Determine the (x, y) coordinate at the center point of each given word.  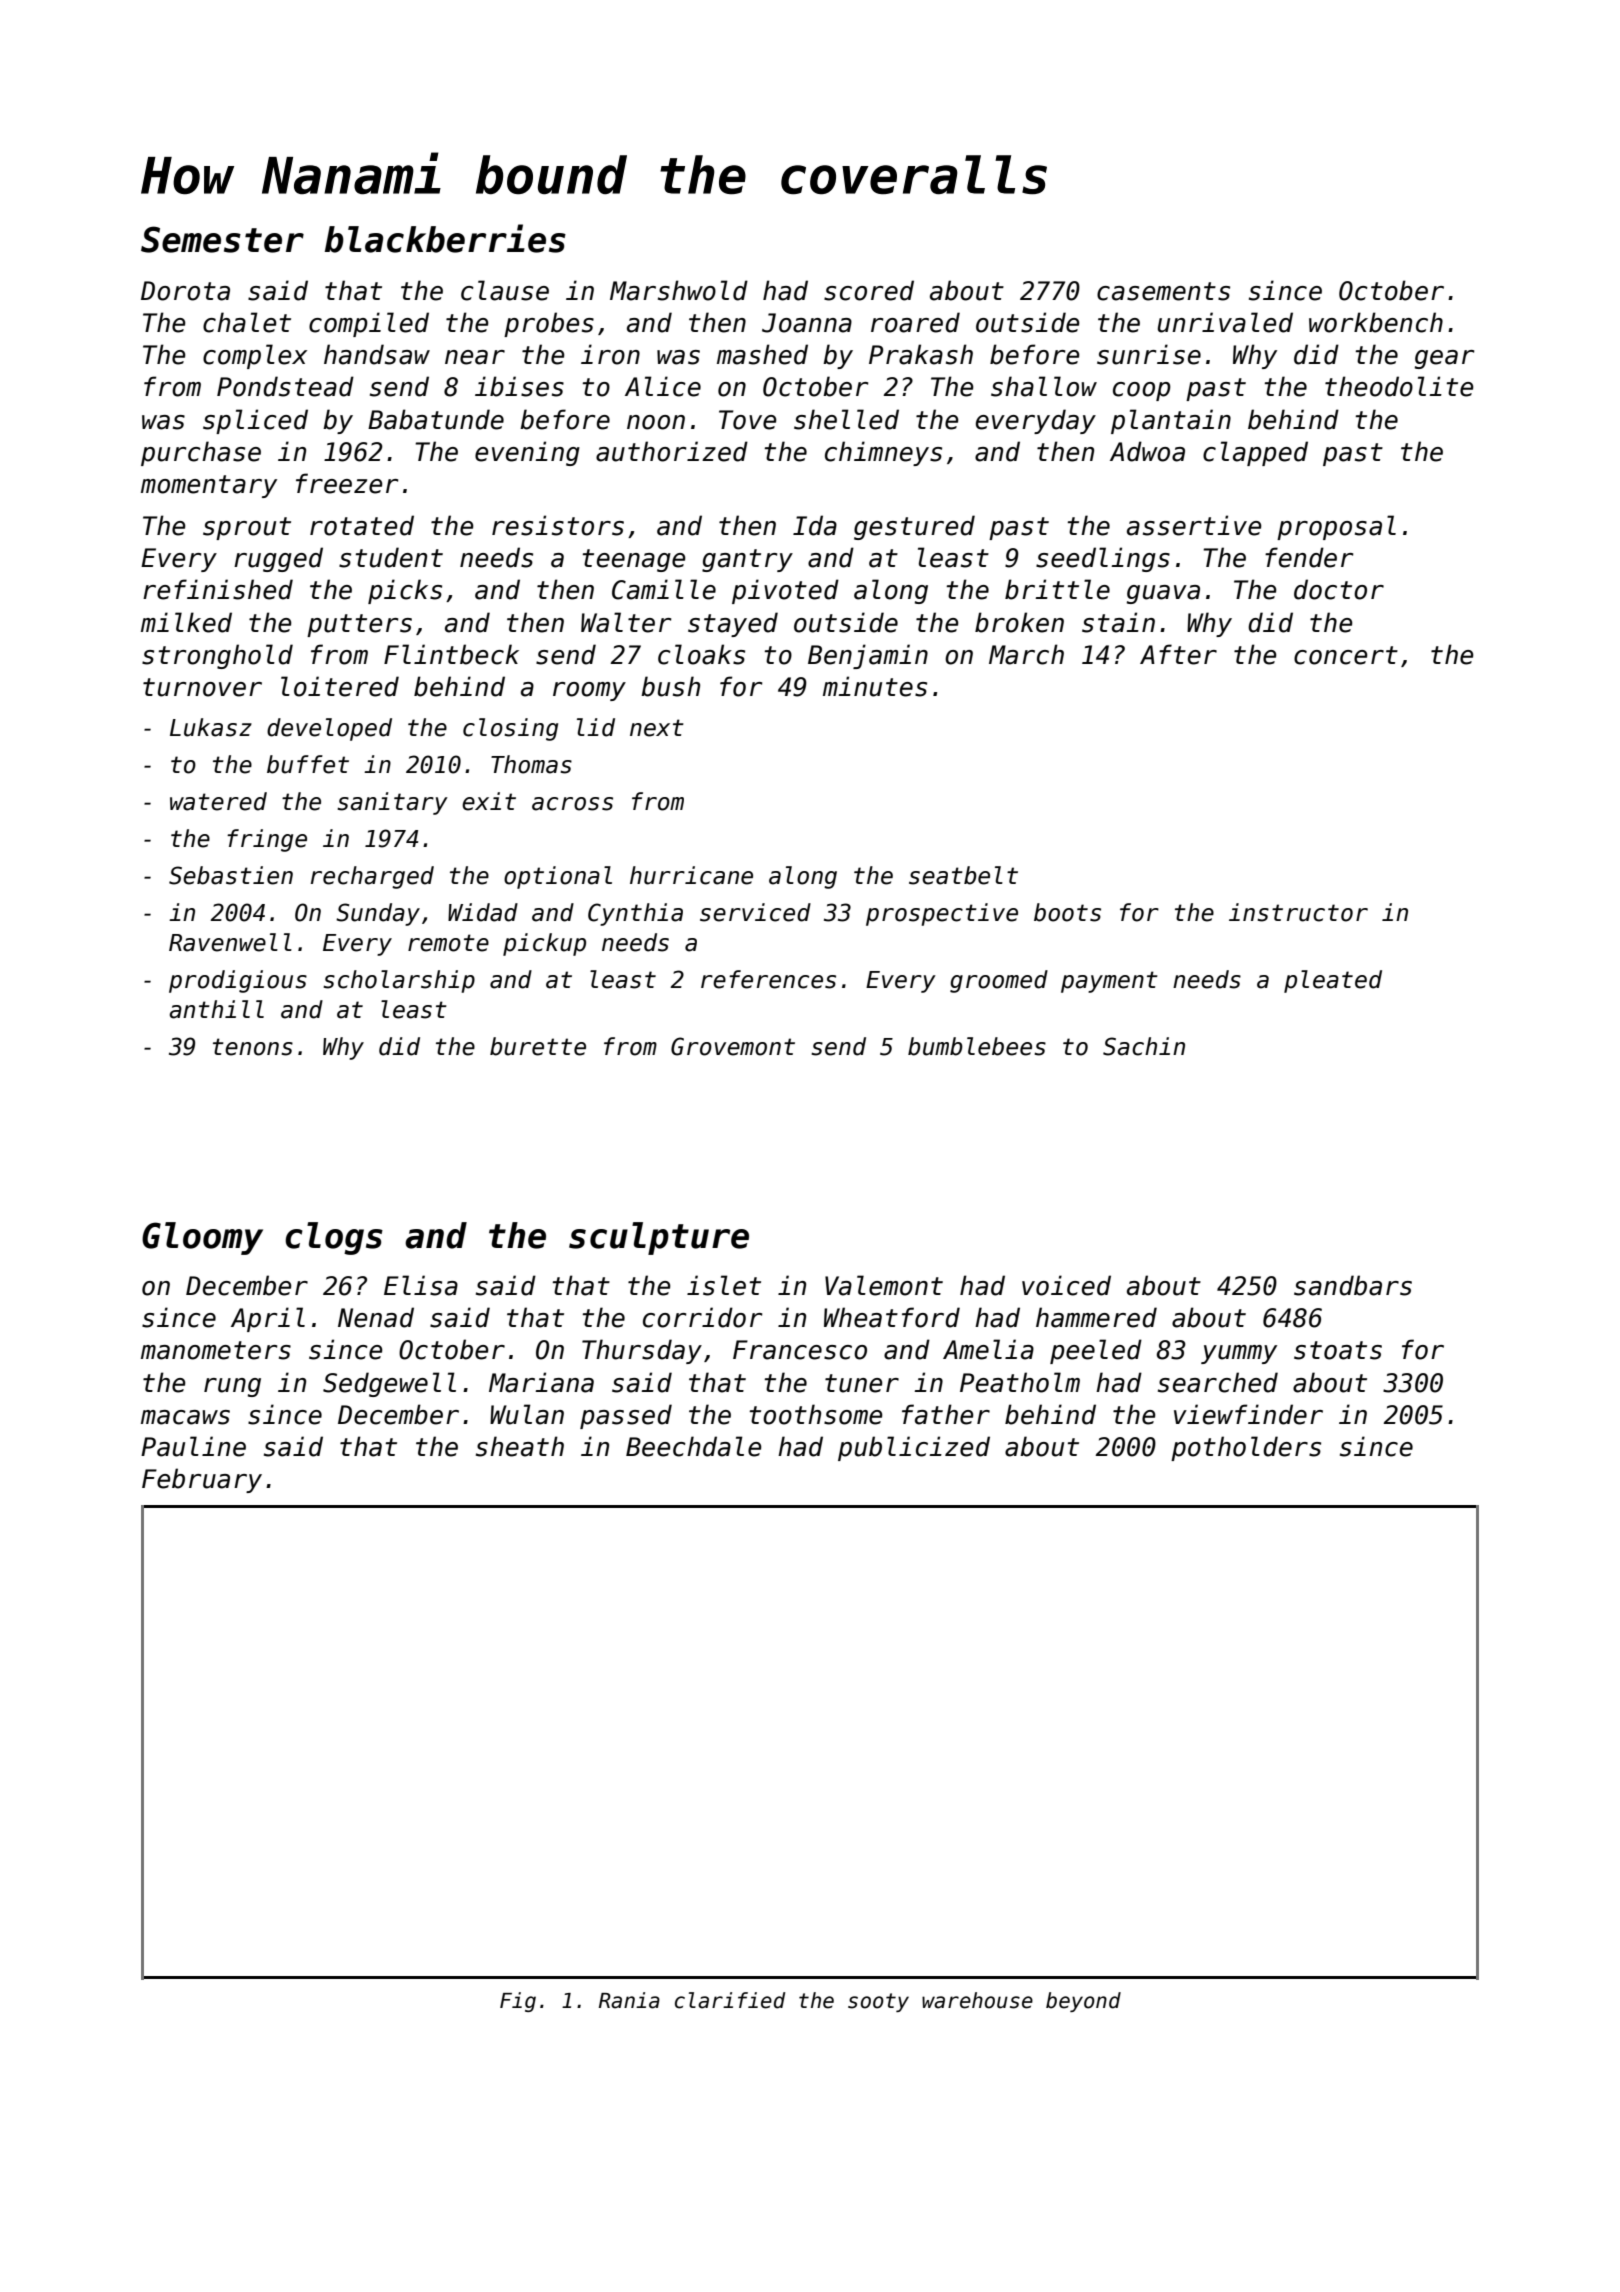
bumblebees (977, 1046)
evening (527, 453)
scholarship (399, 981)
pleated (1333, 981)
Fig (518, 2002)
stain (1118, 622)
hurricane (691, 875)
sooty (878, 2002)
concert (1346, 655)
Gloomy (202, 1238)
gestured (914, 527)
